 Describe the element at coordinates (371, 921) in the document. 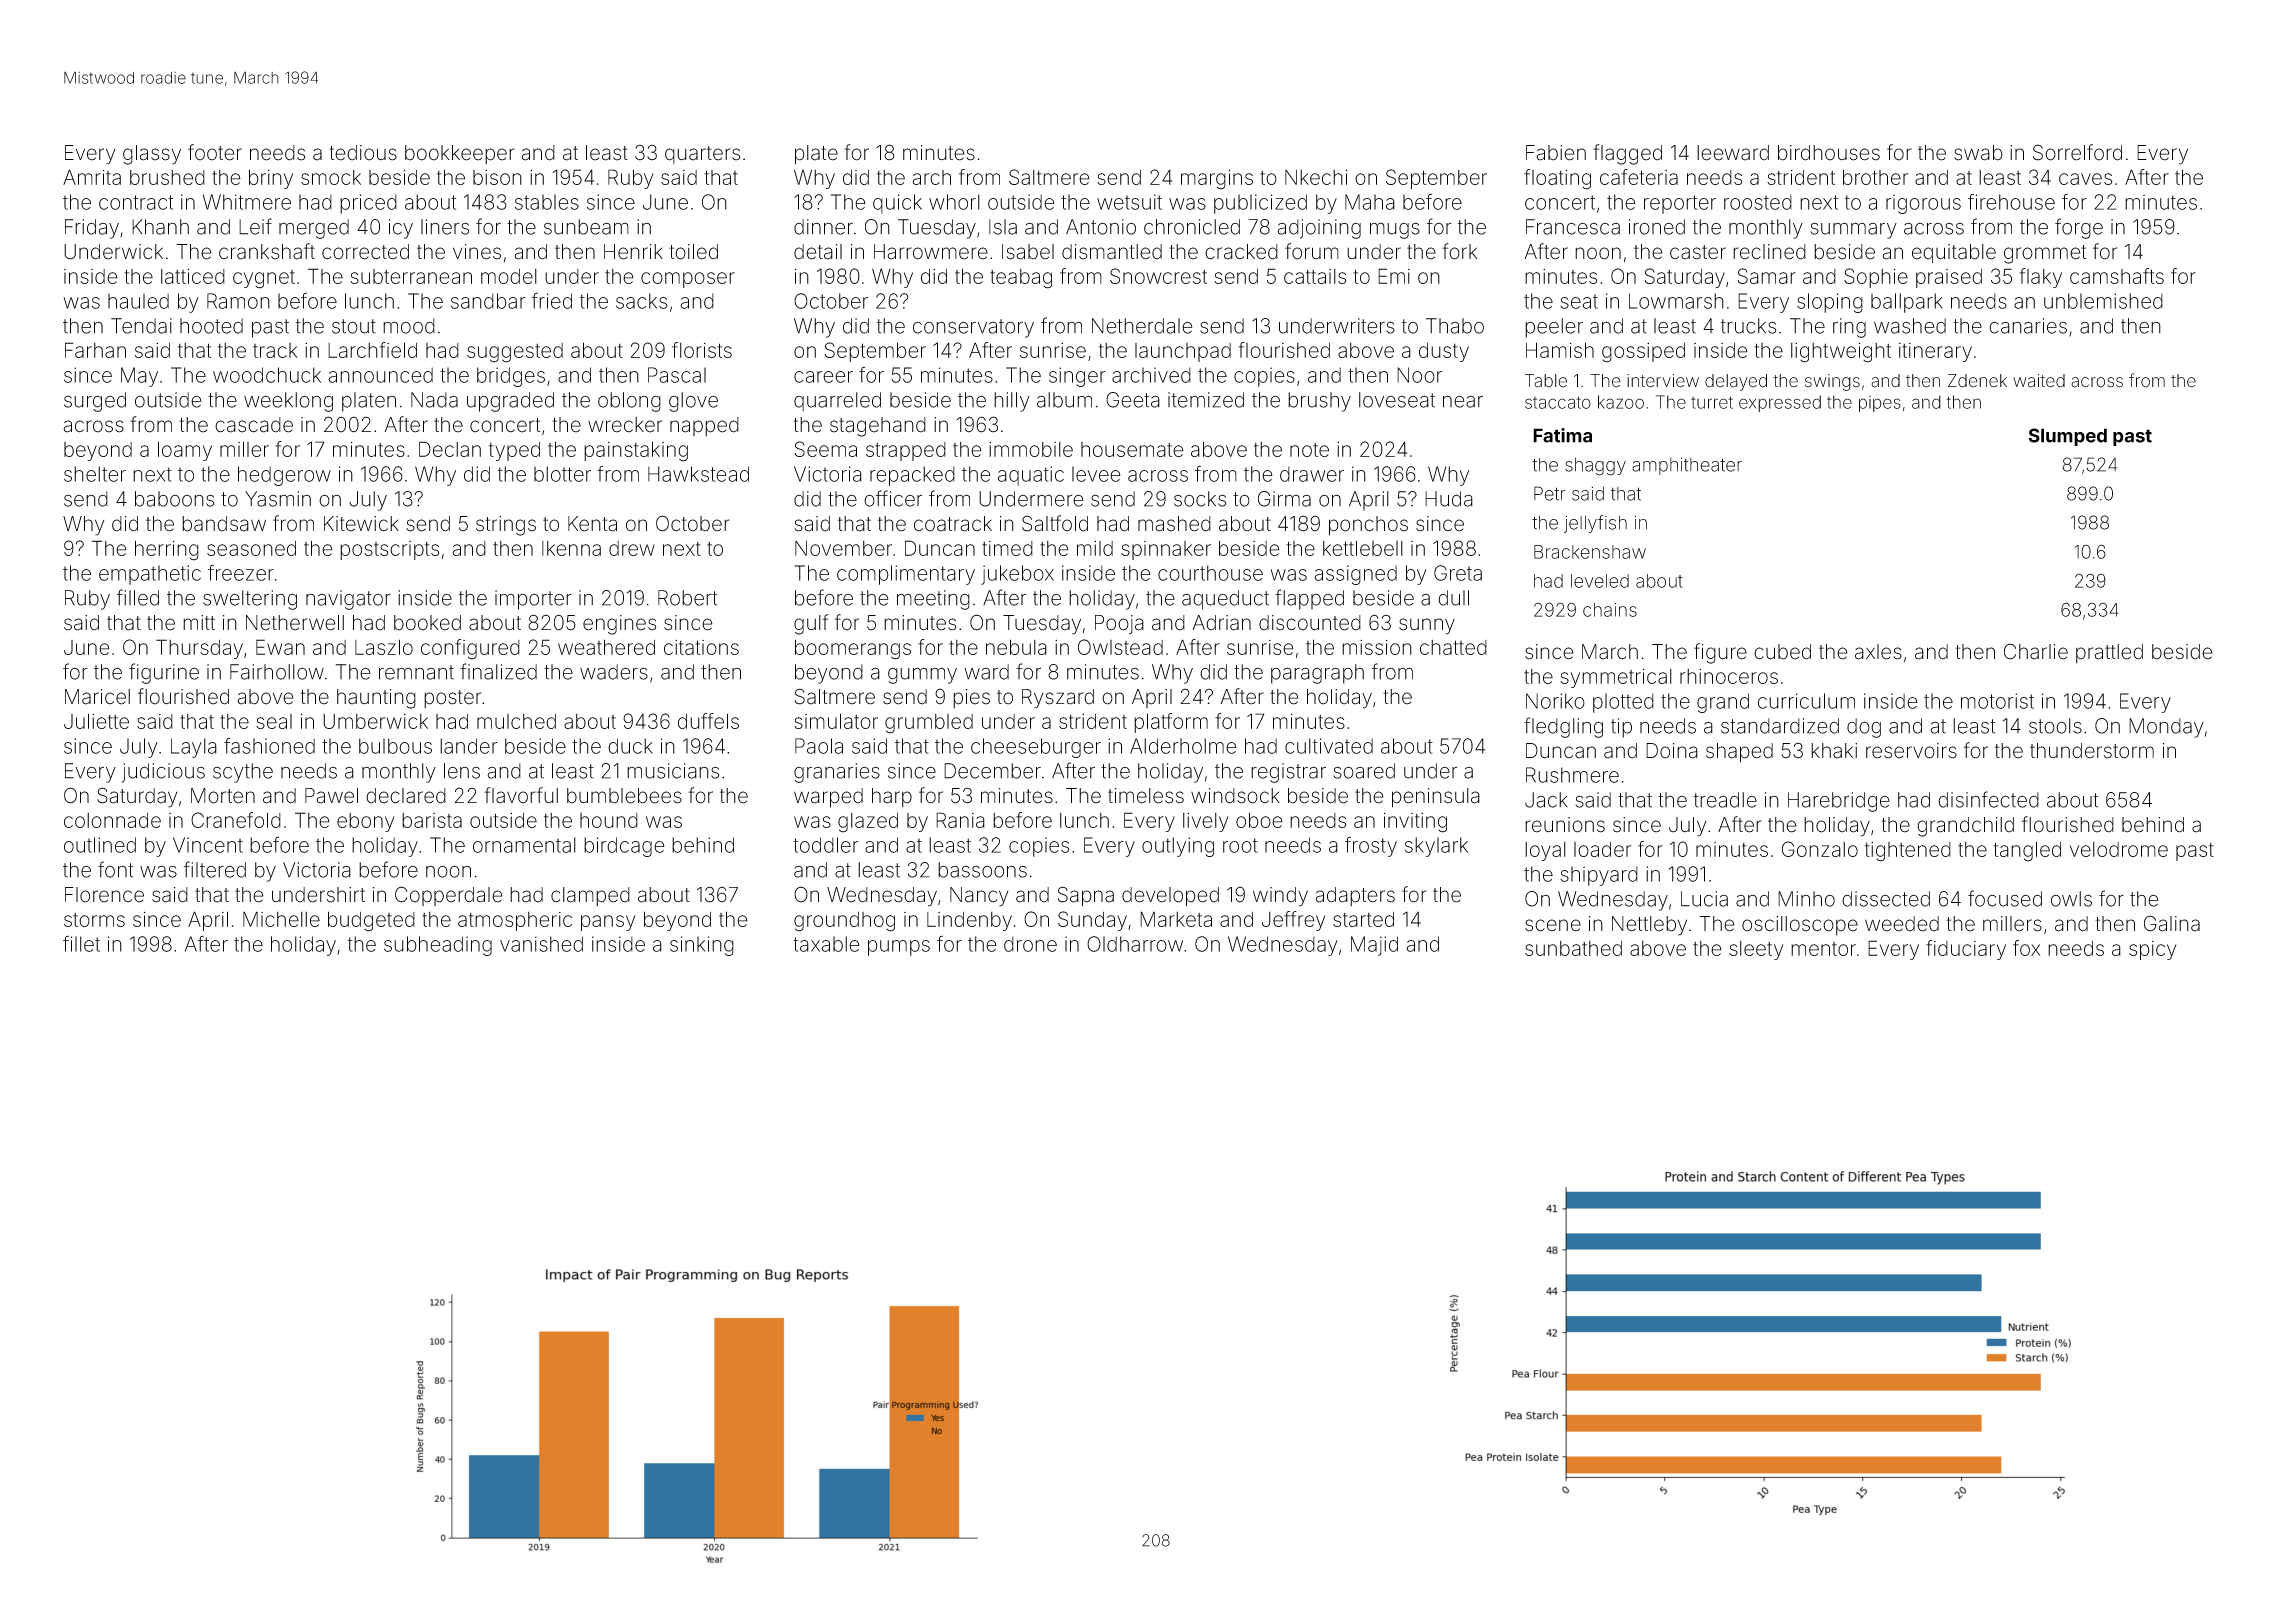

I see `budgeted` at that location.
